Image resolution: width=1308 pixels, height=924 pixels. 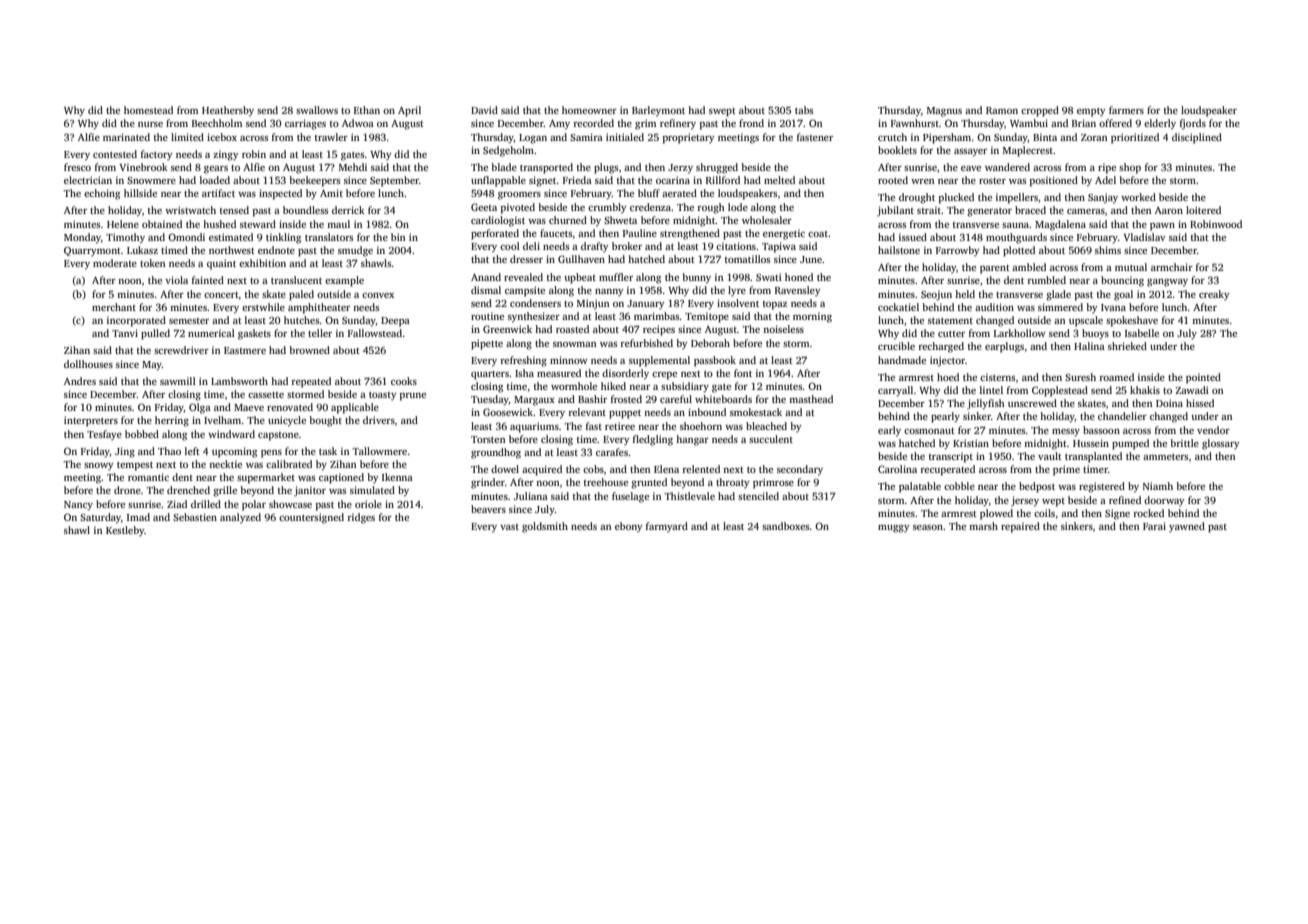 I want to click on September, so click(x=394, y=181).
